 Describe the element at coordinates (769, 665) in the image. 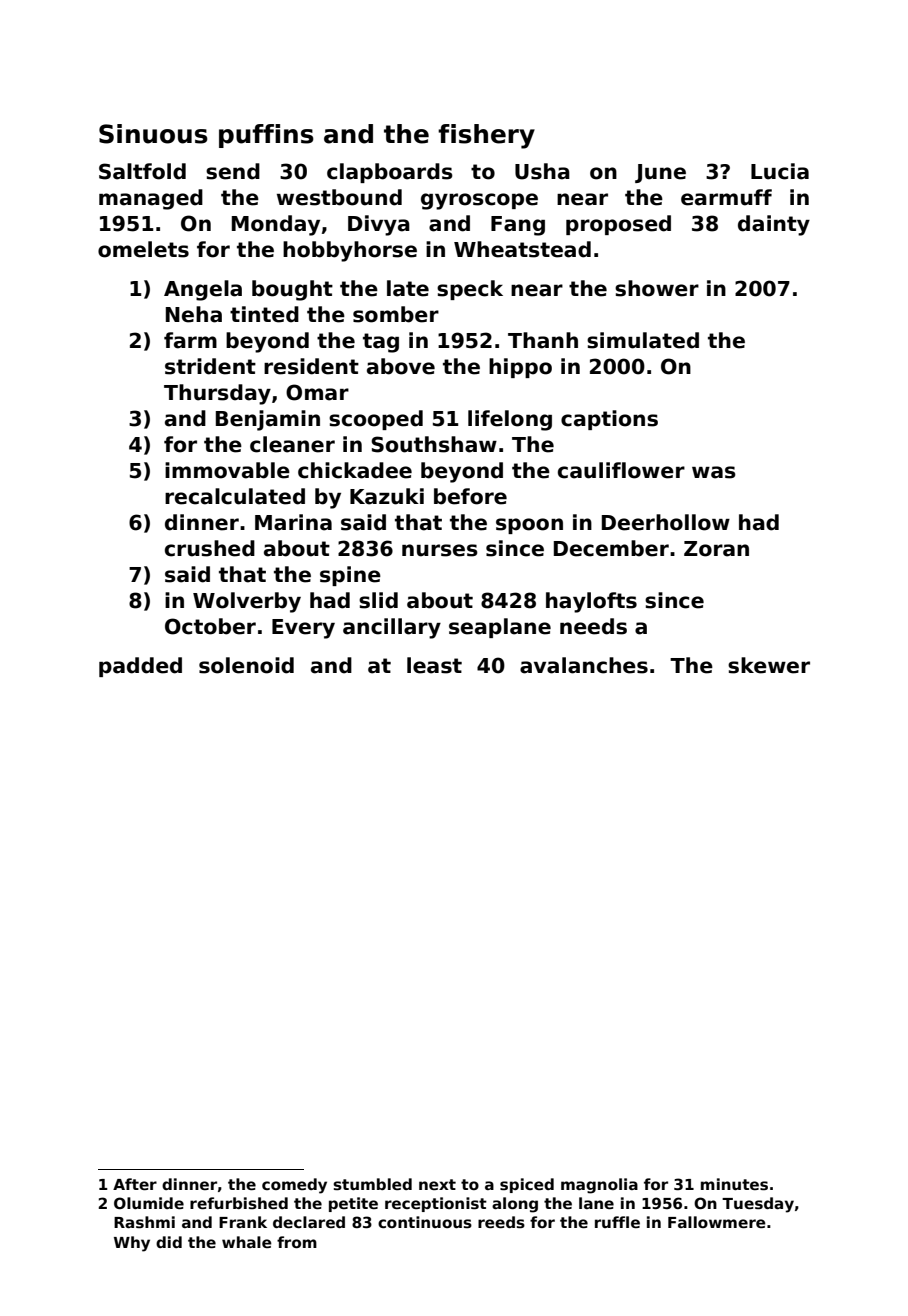

I see `skewer` at that location.
